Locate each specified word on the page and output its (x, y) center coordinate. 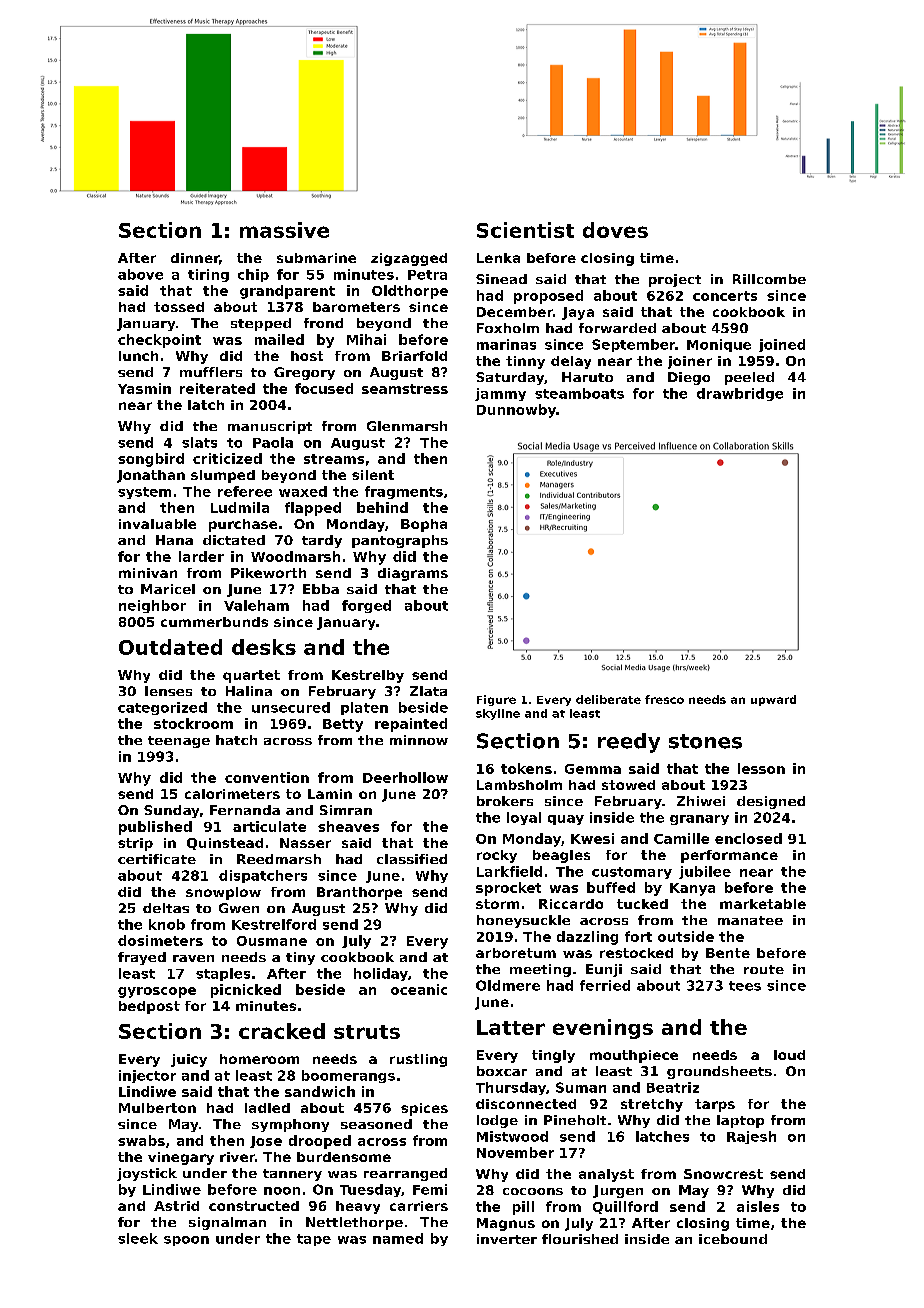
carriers (419, 1206)
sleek (138, 1238)
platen (364, 708)
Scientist (525, 230)
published (155, 828)
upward (773, 700)
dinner (195, 258)
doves (615, 230)
